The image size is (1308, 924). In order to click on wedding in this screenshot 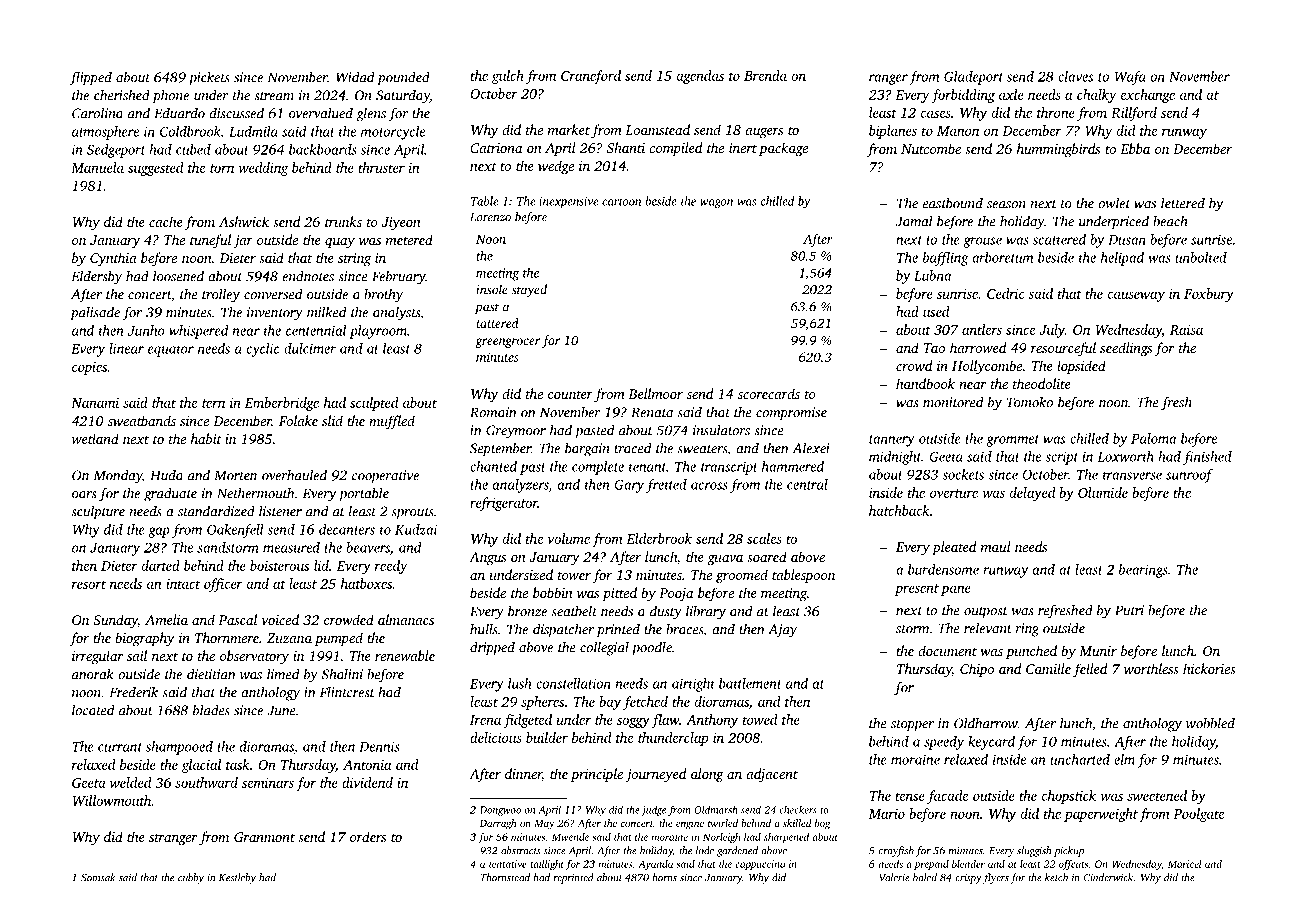, I will do `click(263, 169)`.
